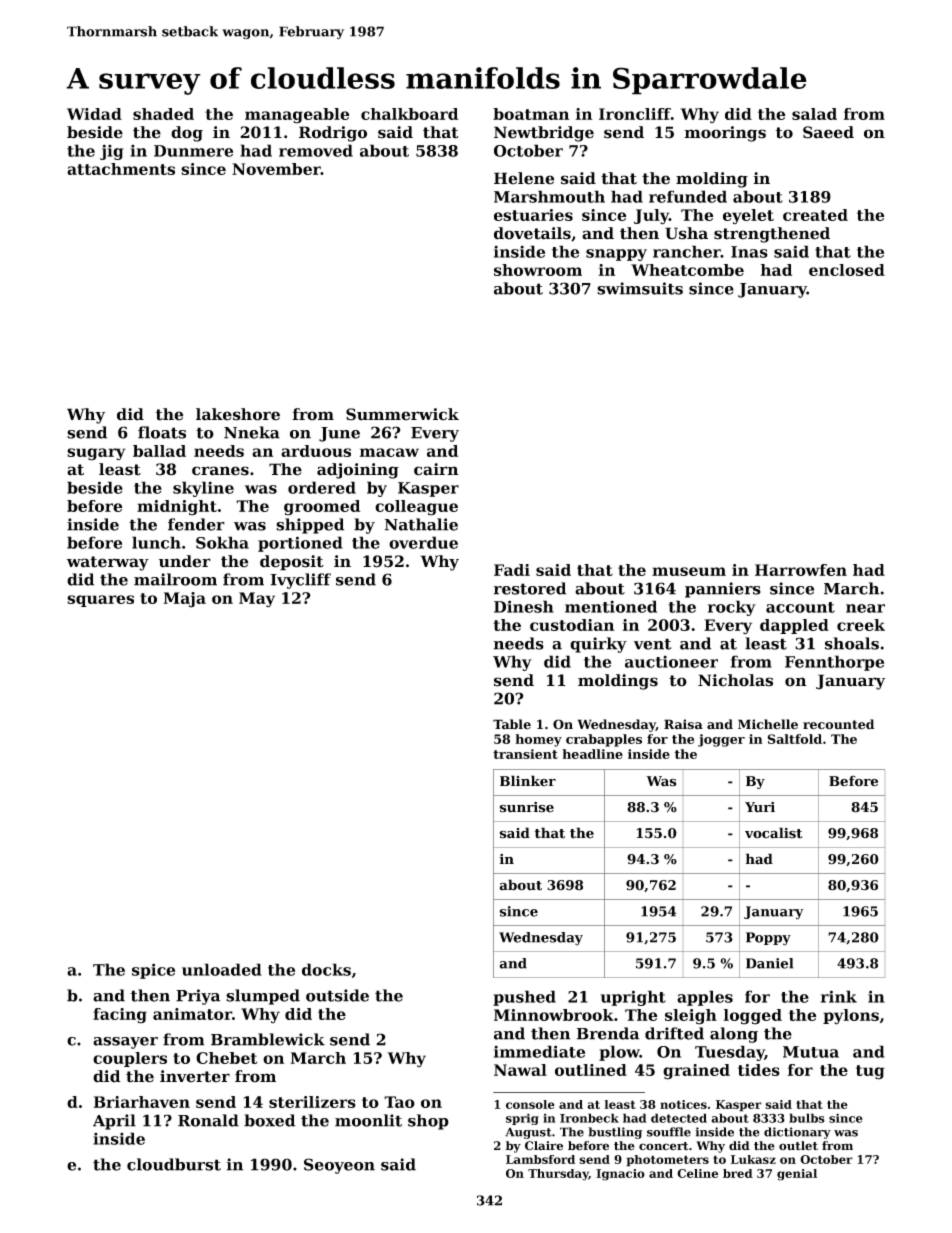 Image resolution: width=952 pixels, height=1233 pixels. What do you see at coordinates (814, 114) in the screenshot?
I see `salad` at bounding box center [814, 114].
